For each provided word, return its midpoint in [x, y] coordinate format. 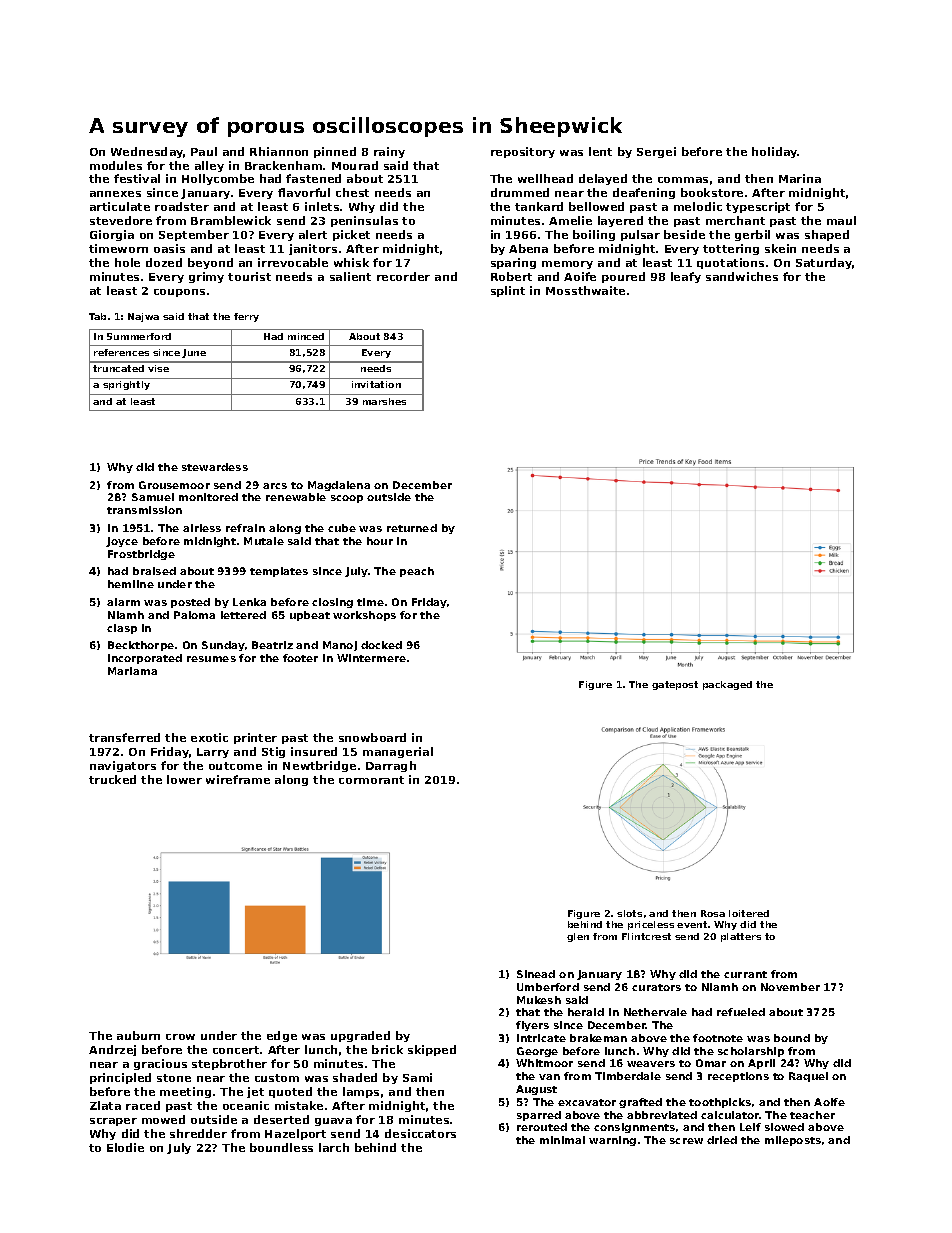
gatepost [675, 685]
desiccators [420, 1133]
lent [600, 151]
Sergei [656, 152]
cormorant [371, 780]
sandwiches [742, 276]
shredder [198, 1133]
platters [741, 937]
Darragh [391, 766]
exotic [209, 737]
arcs [275, 486]
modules [116, 165]
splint [508, 291]
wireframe [238, 779]
